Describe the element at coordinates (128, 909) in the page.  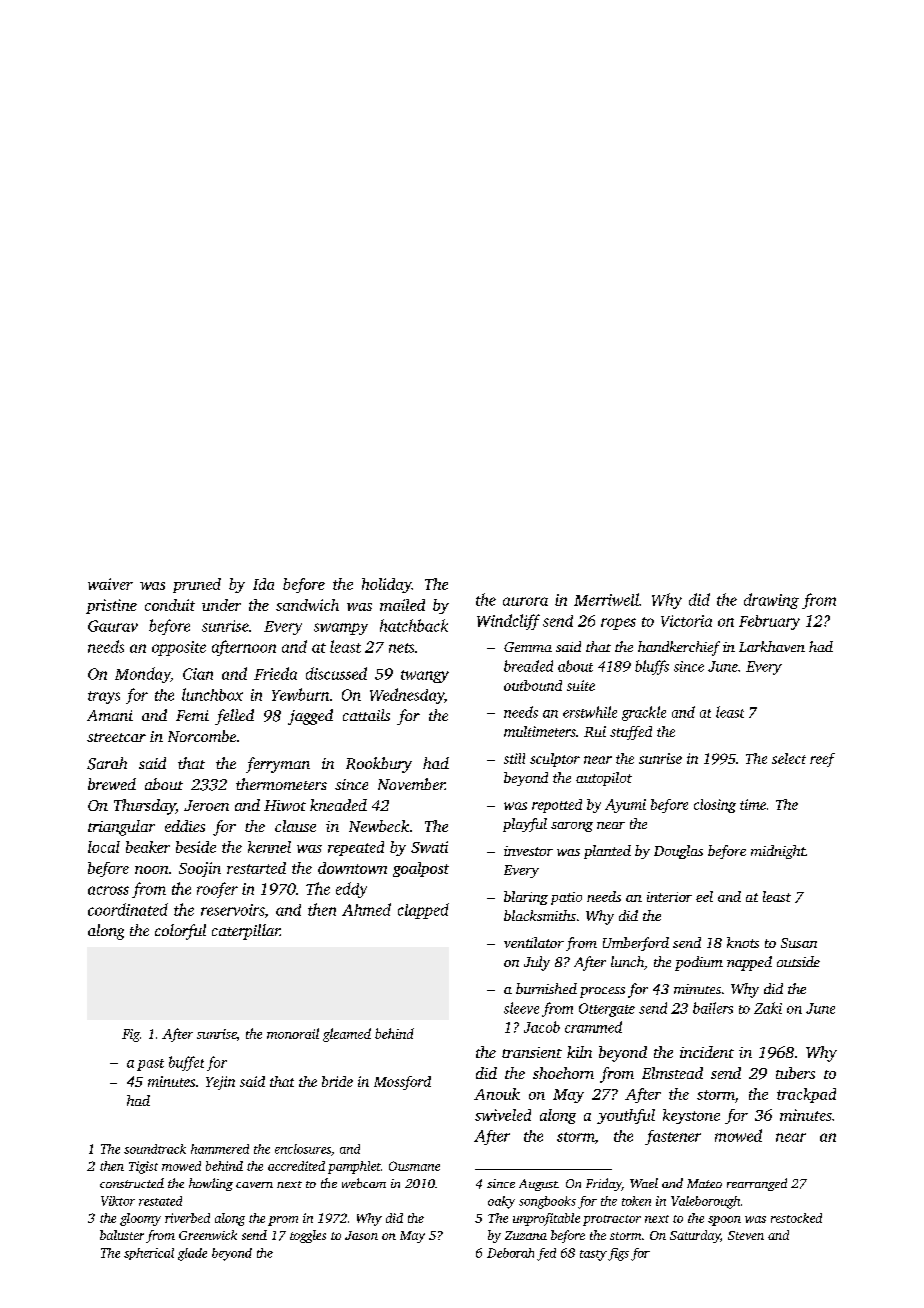
I see `coordinated` at that location.
